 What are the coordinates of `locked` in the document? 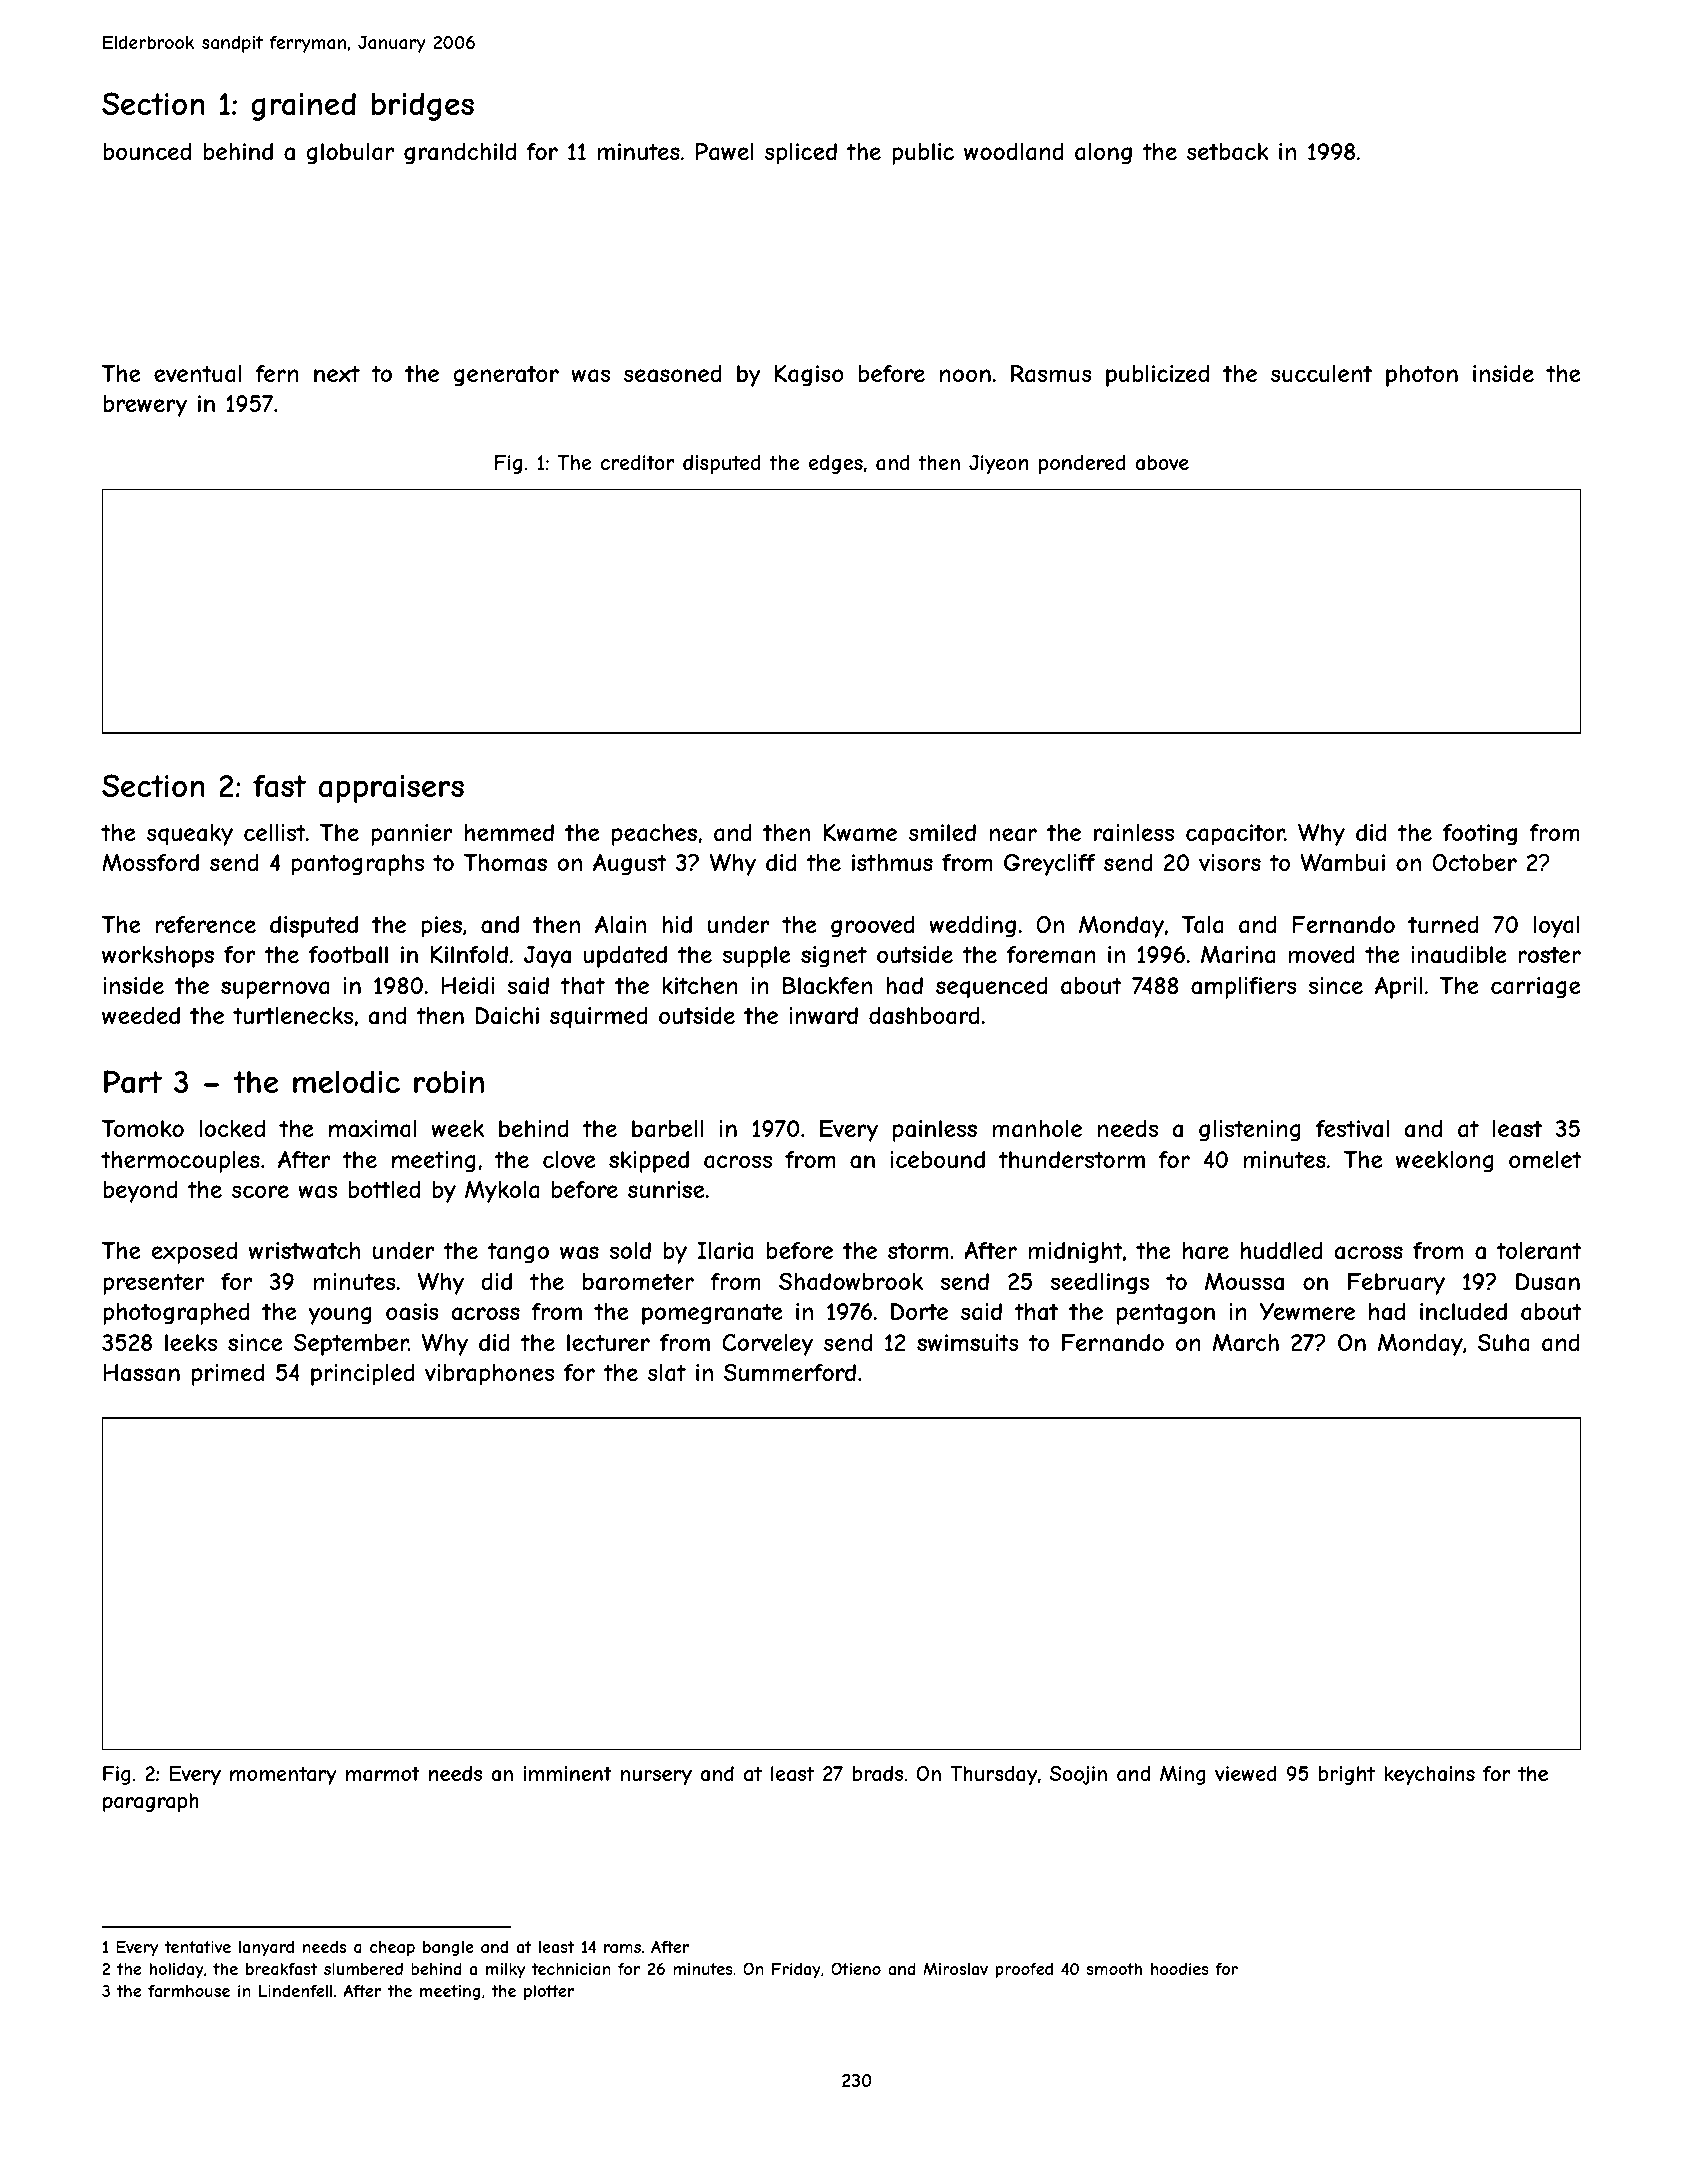 It's located at (232, 1128).
